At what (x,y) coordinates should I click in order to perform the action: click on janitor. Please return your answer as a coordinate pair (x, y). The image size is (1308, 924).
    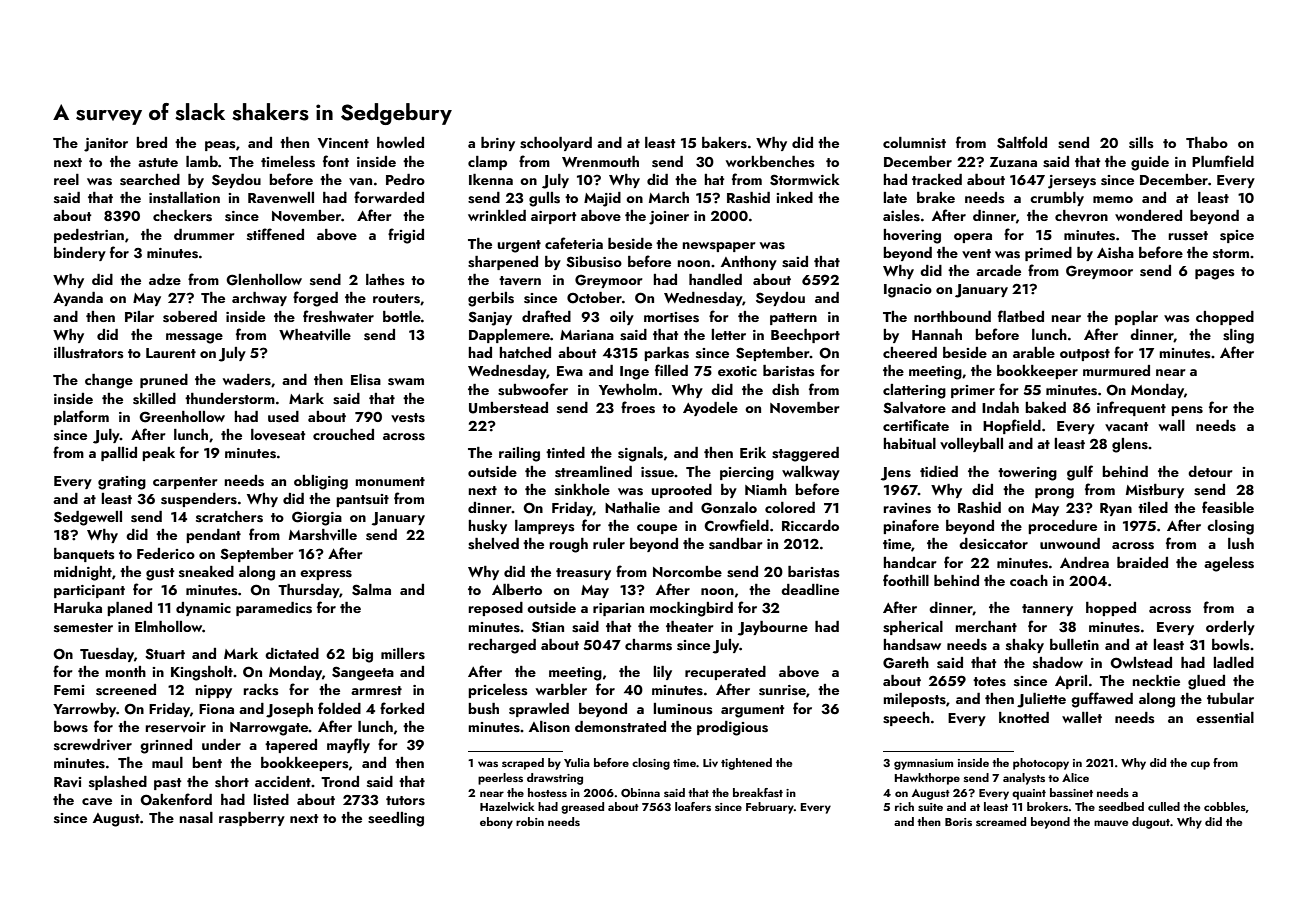
    Looking at the image, I should click on (106, 145).
